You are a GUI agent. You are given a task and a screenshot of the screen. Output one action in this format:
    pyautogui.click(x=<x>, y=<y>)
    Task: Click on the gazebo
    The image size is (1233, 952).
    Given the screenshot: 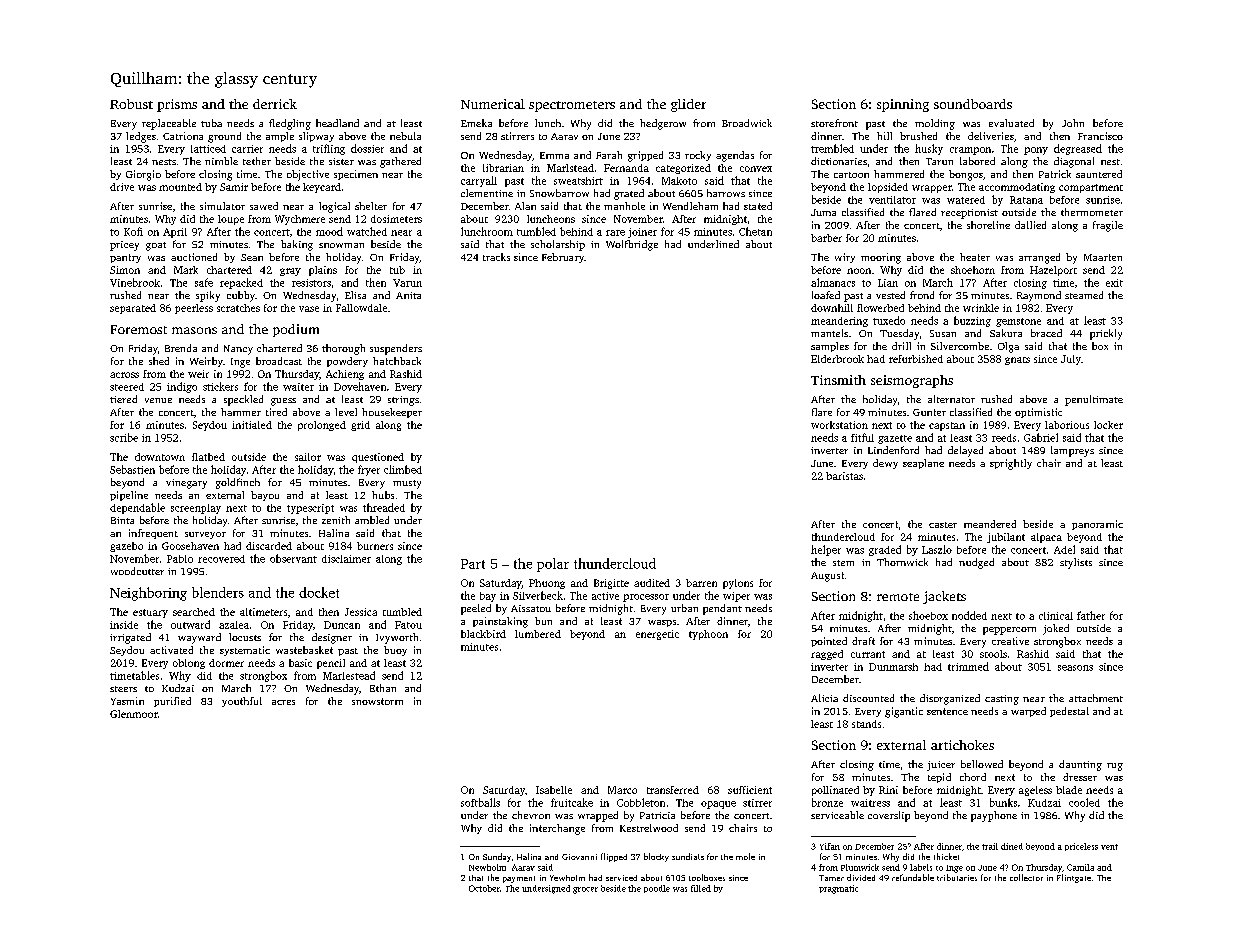 What is the action you would take?
    pyautogui.click(x=126, y=547)
